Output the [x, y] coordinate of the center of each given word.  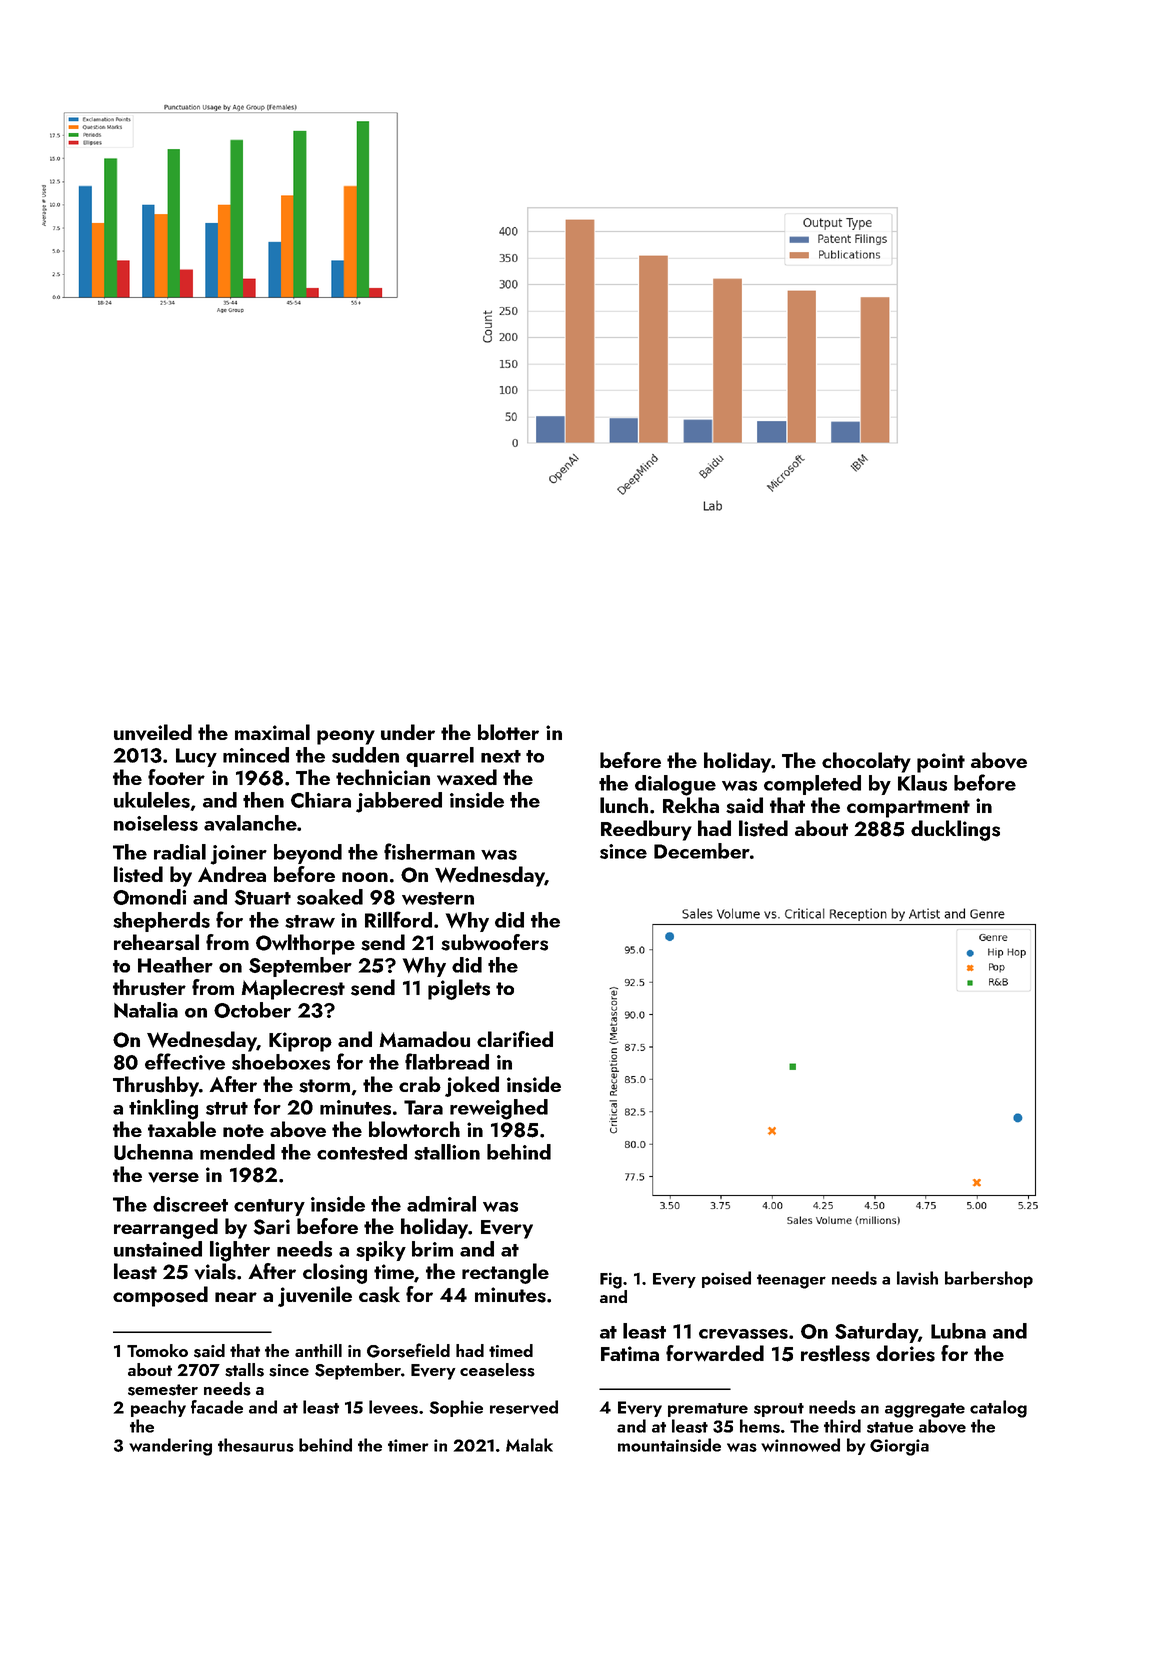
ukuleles [152, 800]
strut [227, 1108]
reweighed [499, 1109]
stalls [244, 1370]
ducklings [955, 830]
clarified [515, 1039]
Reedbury [646, 830]
